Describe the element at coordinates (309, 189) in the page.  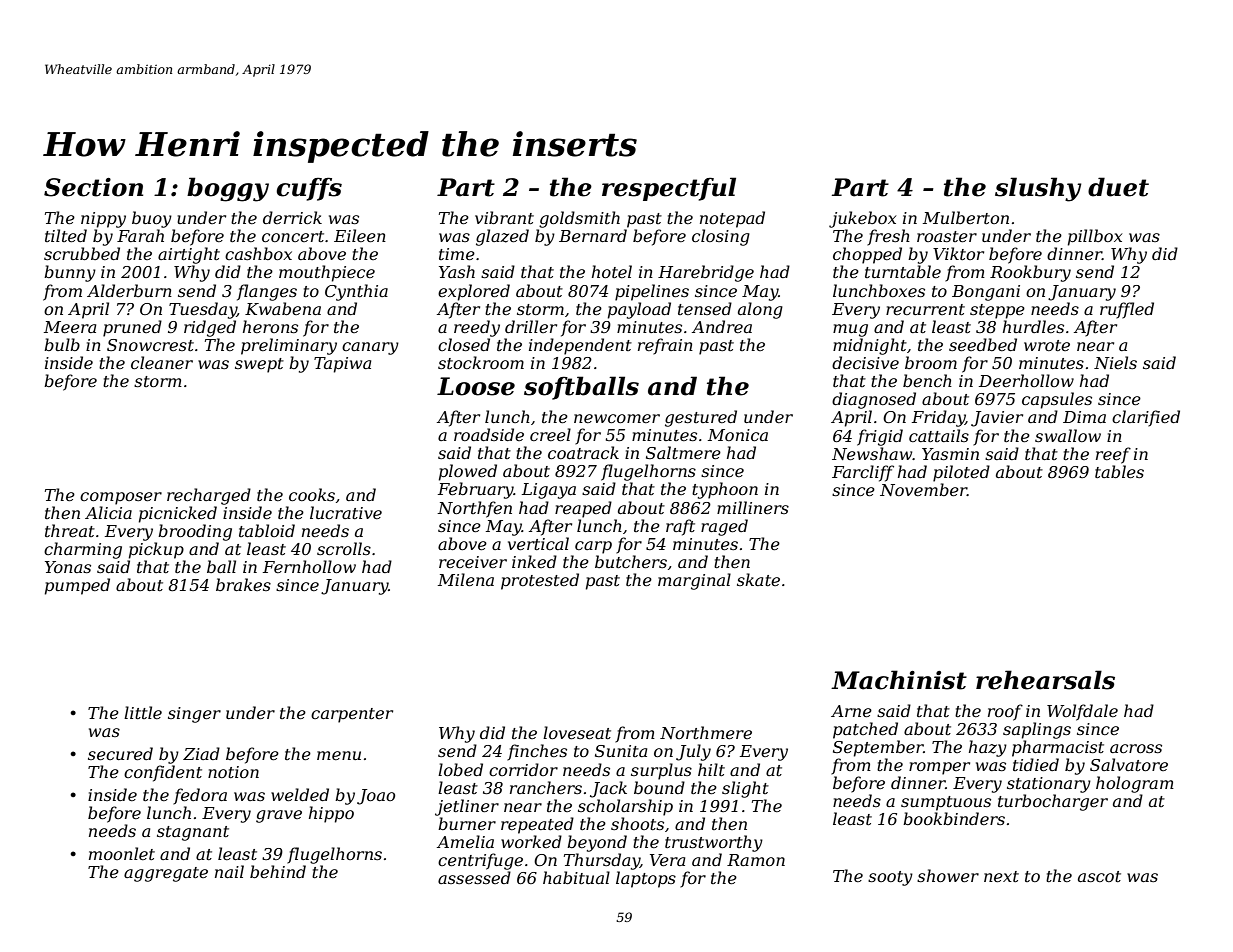
I see `cuffs` at that location.
